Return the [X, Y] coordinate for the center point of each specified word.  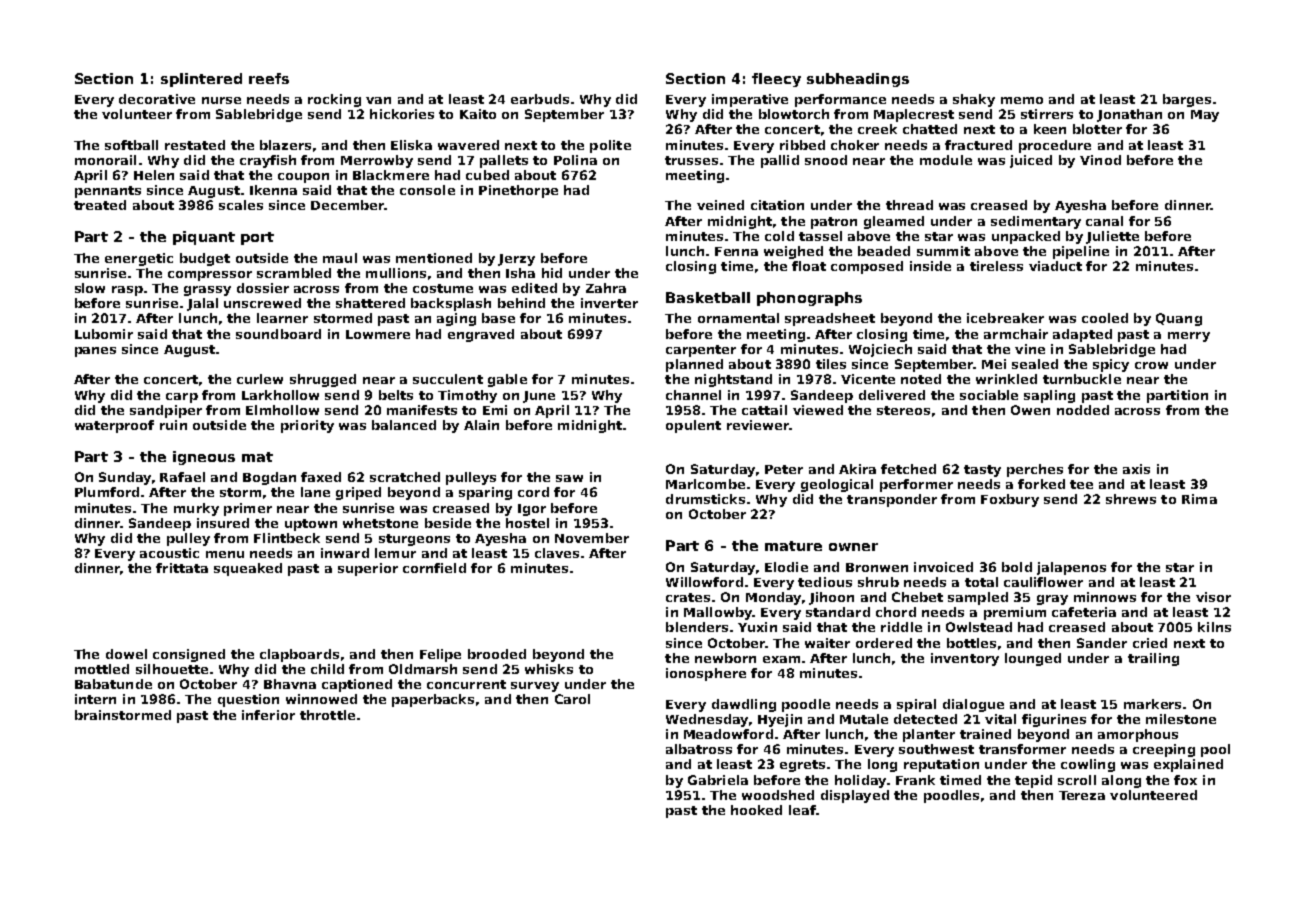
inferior [268, 715]
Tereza [1082, 795]
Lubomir [104, 334]
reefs [269, 78]
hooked [756, 810]
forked [1041, 484]
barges [1187, 100]
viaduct [1055, 266]
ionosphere [706, 674]
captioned [357, 685]
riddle [901, 627]
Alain [481, 425]
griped [358, 493]
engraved [481, 335]
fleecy [776, 80]
